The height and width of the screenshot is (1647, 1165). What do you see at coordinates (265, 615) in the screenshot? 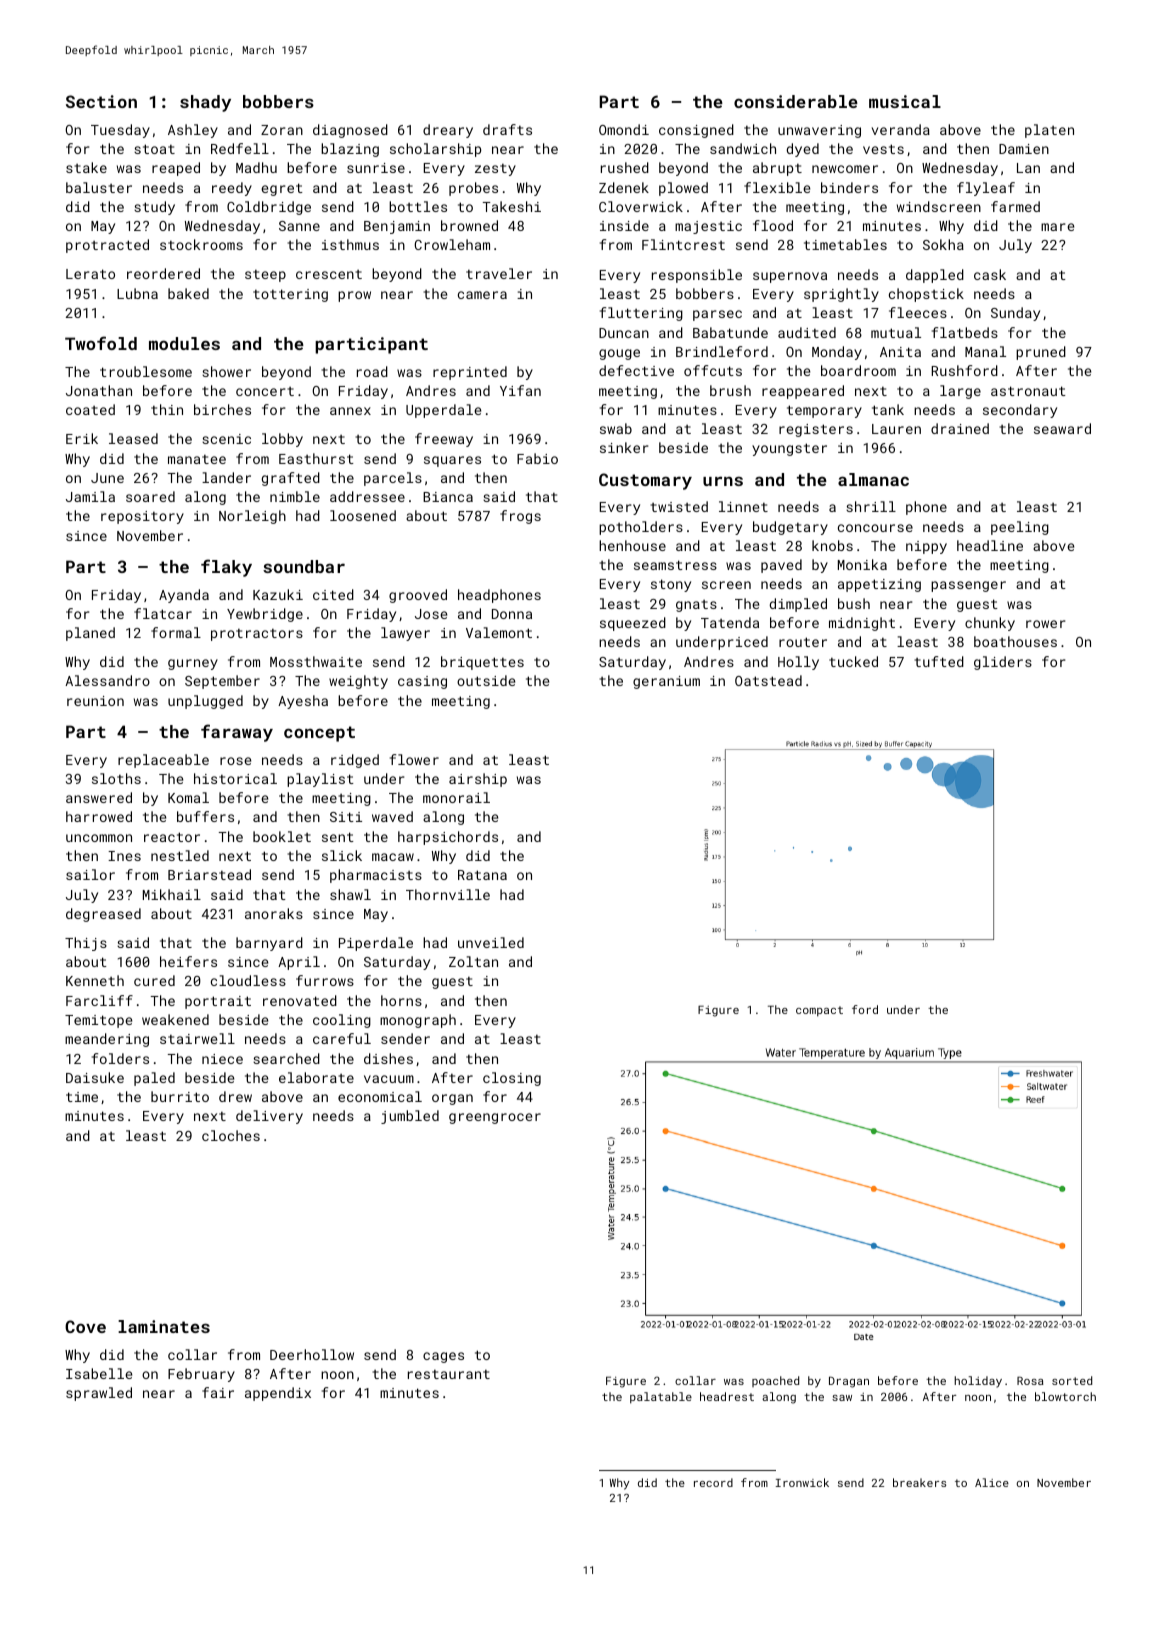
I see `Yewbridge` at bounding box center [265, 615].
